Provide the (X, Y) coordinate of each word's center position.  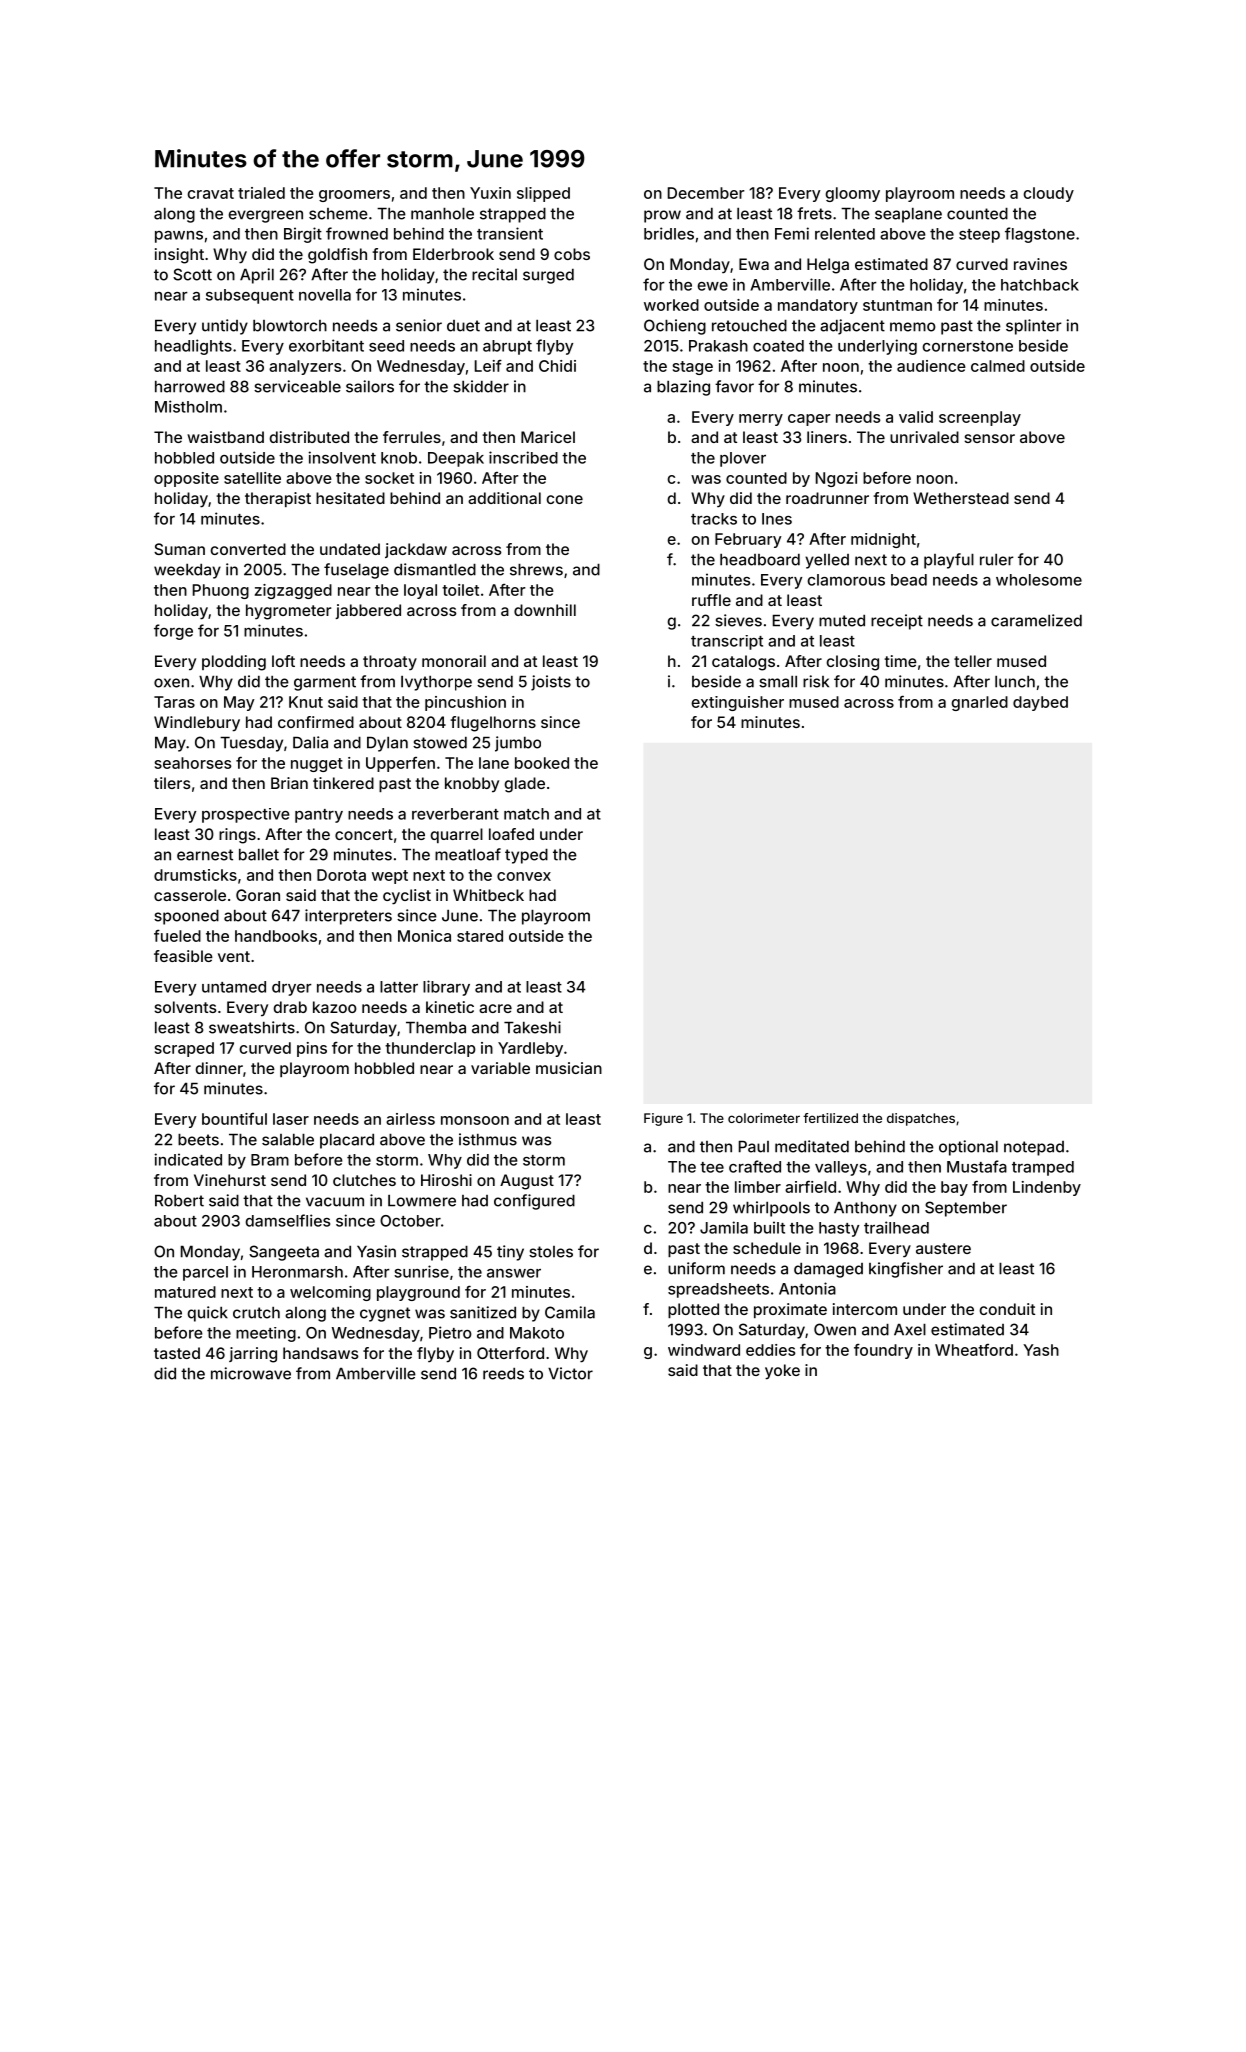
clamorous (846, 580)
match (526, 814)
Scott (192, 274)
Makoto (537, 1333)
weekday (187, 571)
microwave (251, 1373)
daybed (1040, 703)
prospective (246, 815)
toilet (460, 590)
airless (410, 1119)
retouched (749, 326)
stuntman (897, 305)
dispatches (921, 1119)
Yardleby (530, 1049)
